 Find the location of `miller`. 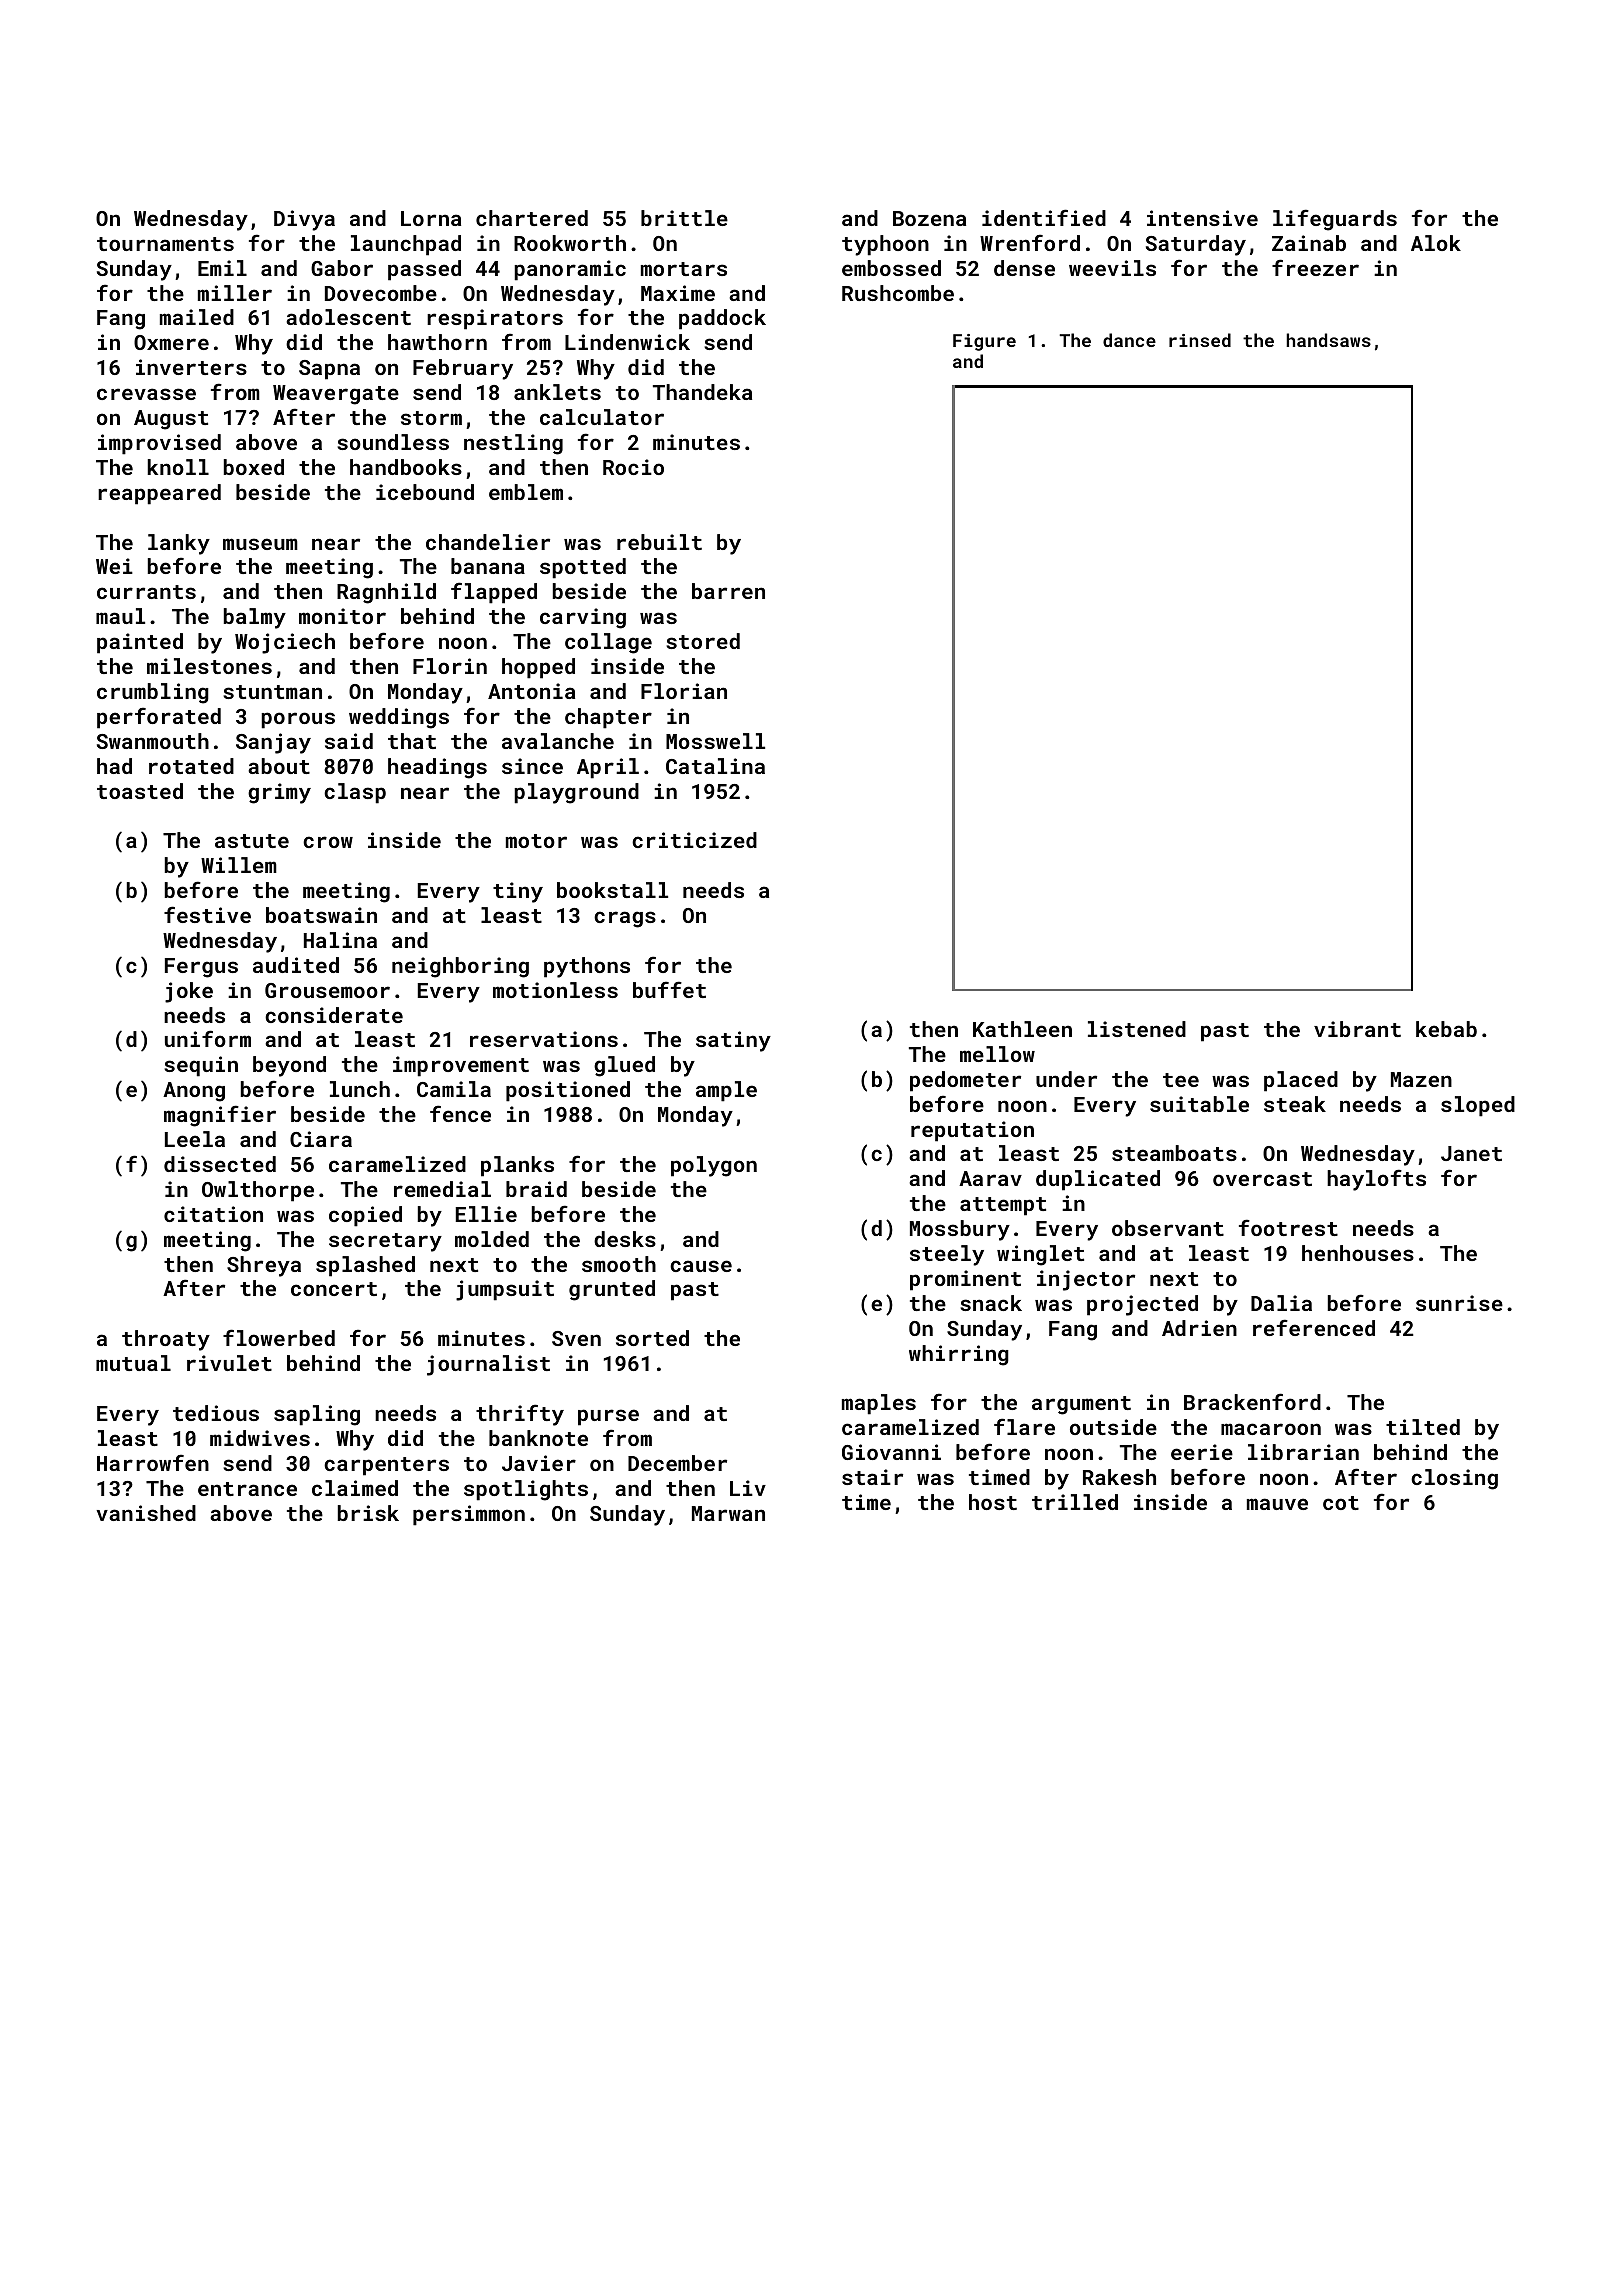

miller is located at coordinates (235, 293).
